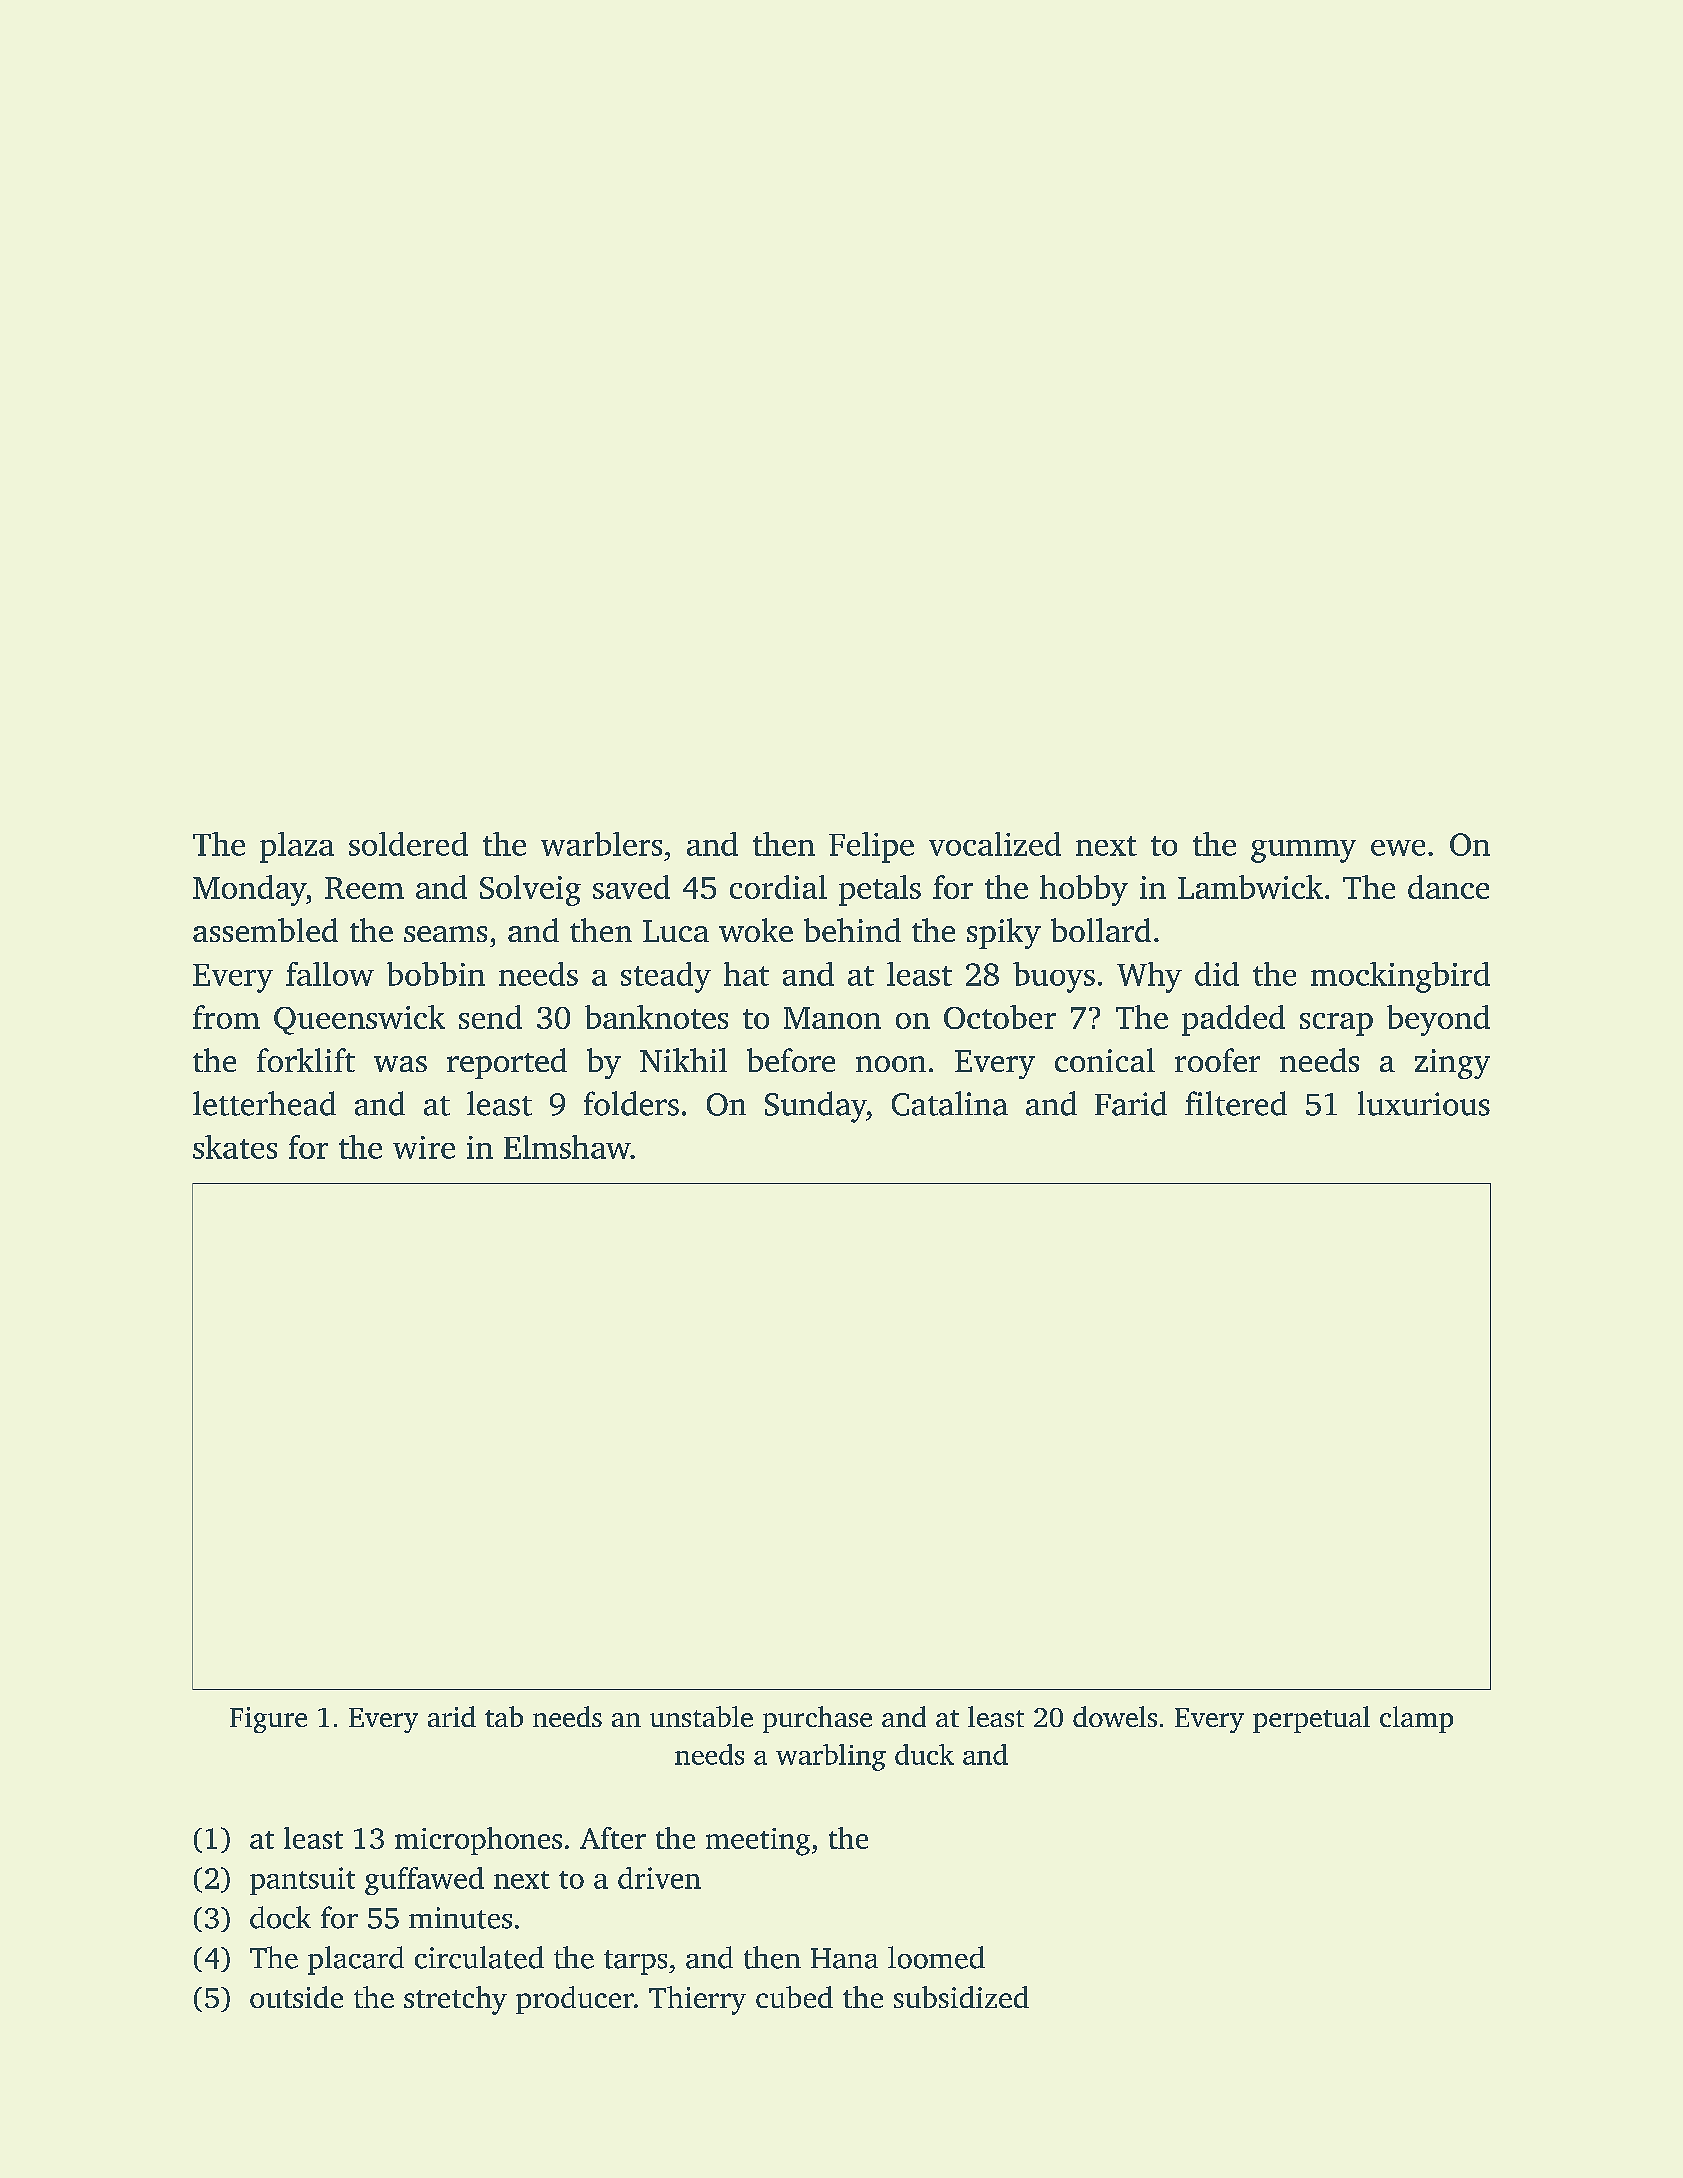 The height and width of the screenshot is (2178, 1683). What do you see at coordinates (1424, 1103) in the screenshot?
I see `luxurious` at bounding box center [1424, 1103].
